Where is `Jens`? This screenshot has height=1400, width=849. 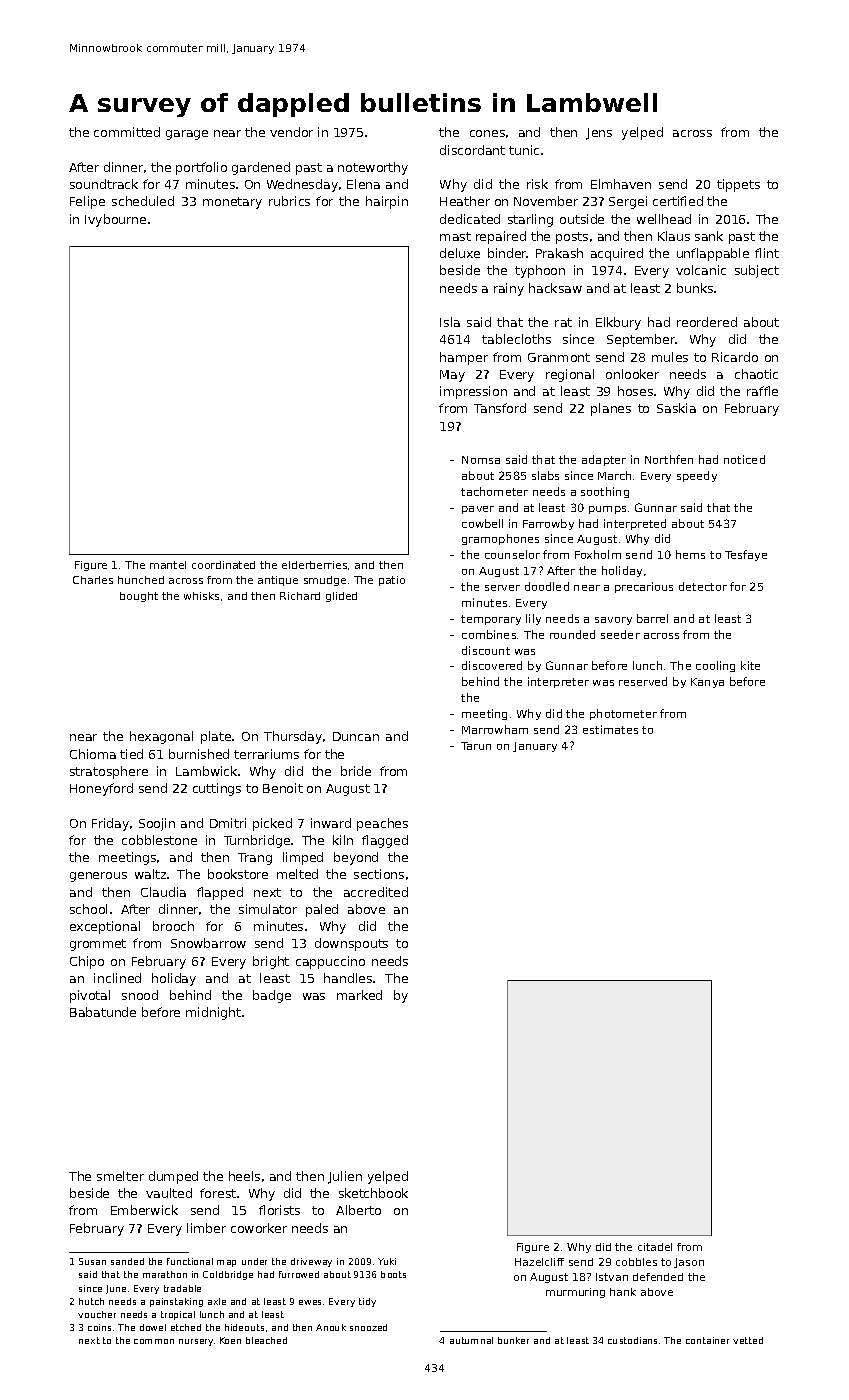 Jens is located at coordinates (599, 134).
